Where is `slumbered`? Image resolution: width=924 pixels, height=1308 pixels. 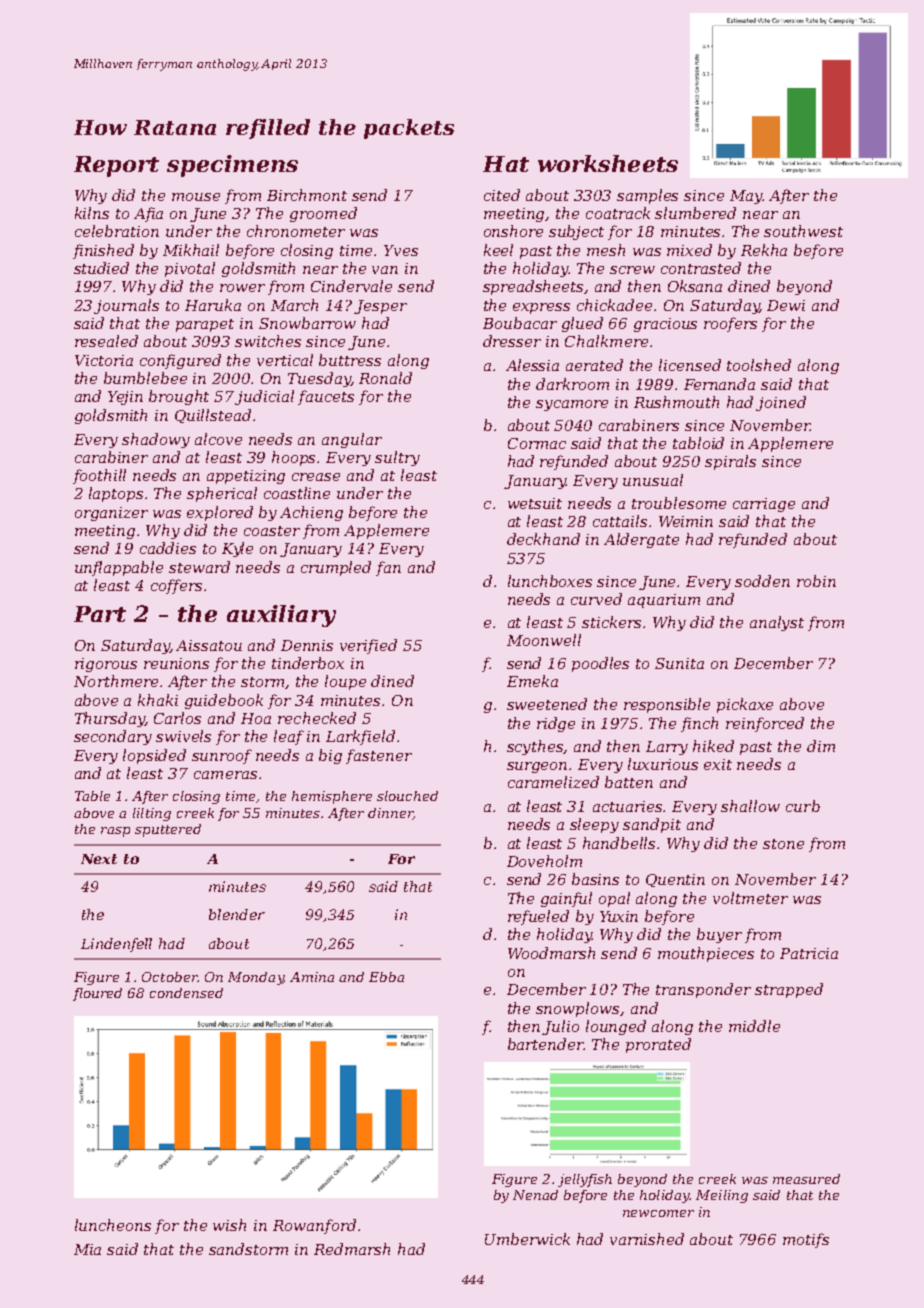
slumbered is located at coordinates (695, 213).
